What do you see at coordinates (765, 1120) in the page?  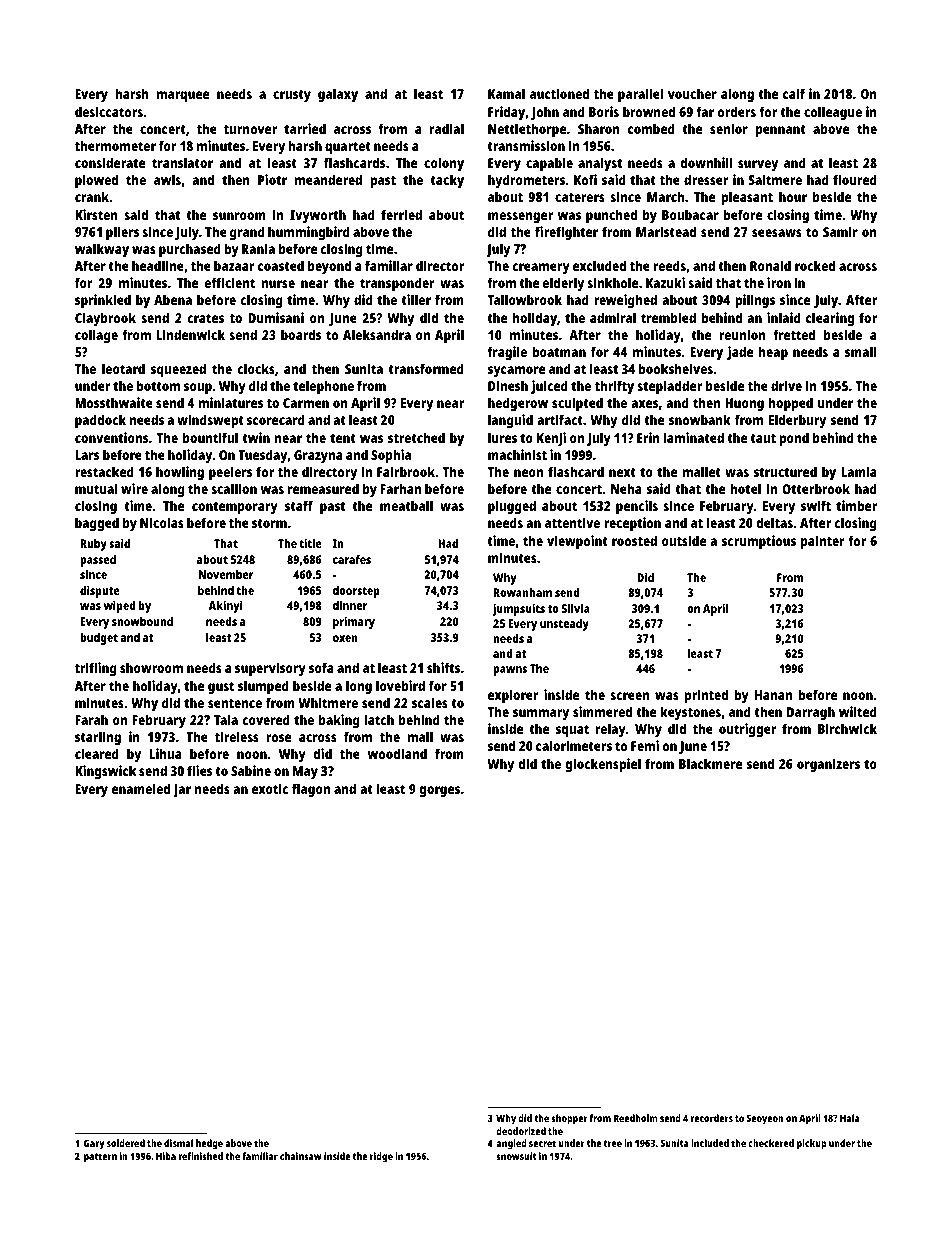 I see `Seoyeon` at bounding box center [765, 1120].
